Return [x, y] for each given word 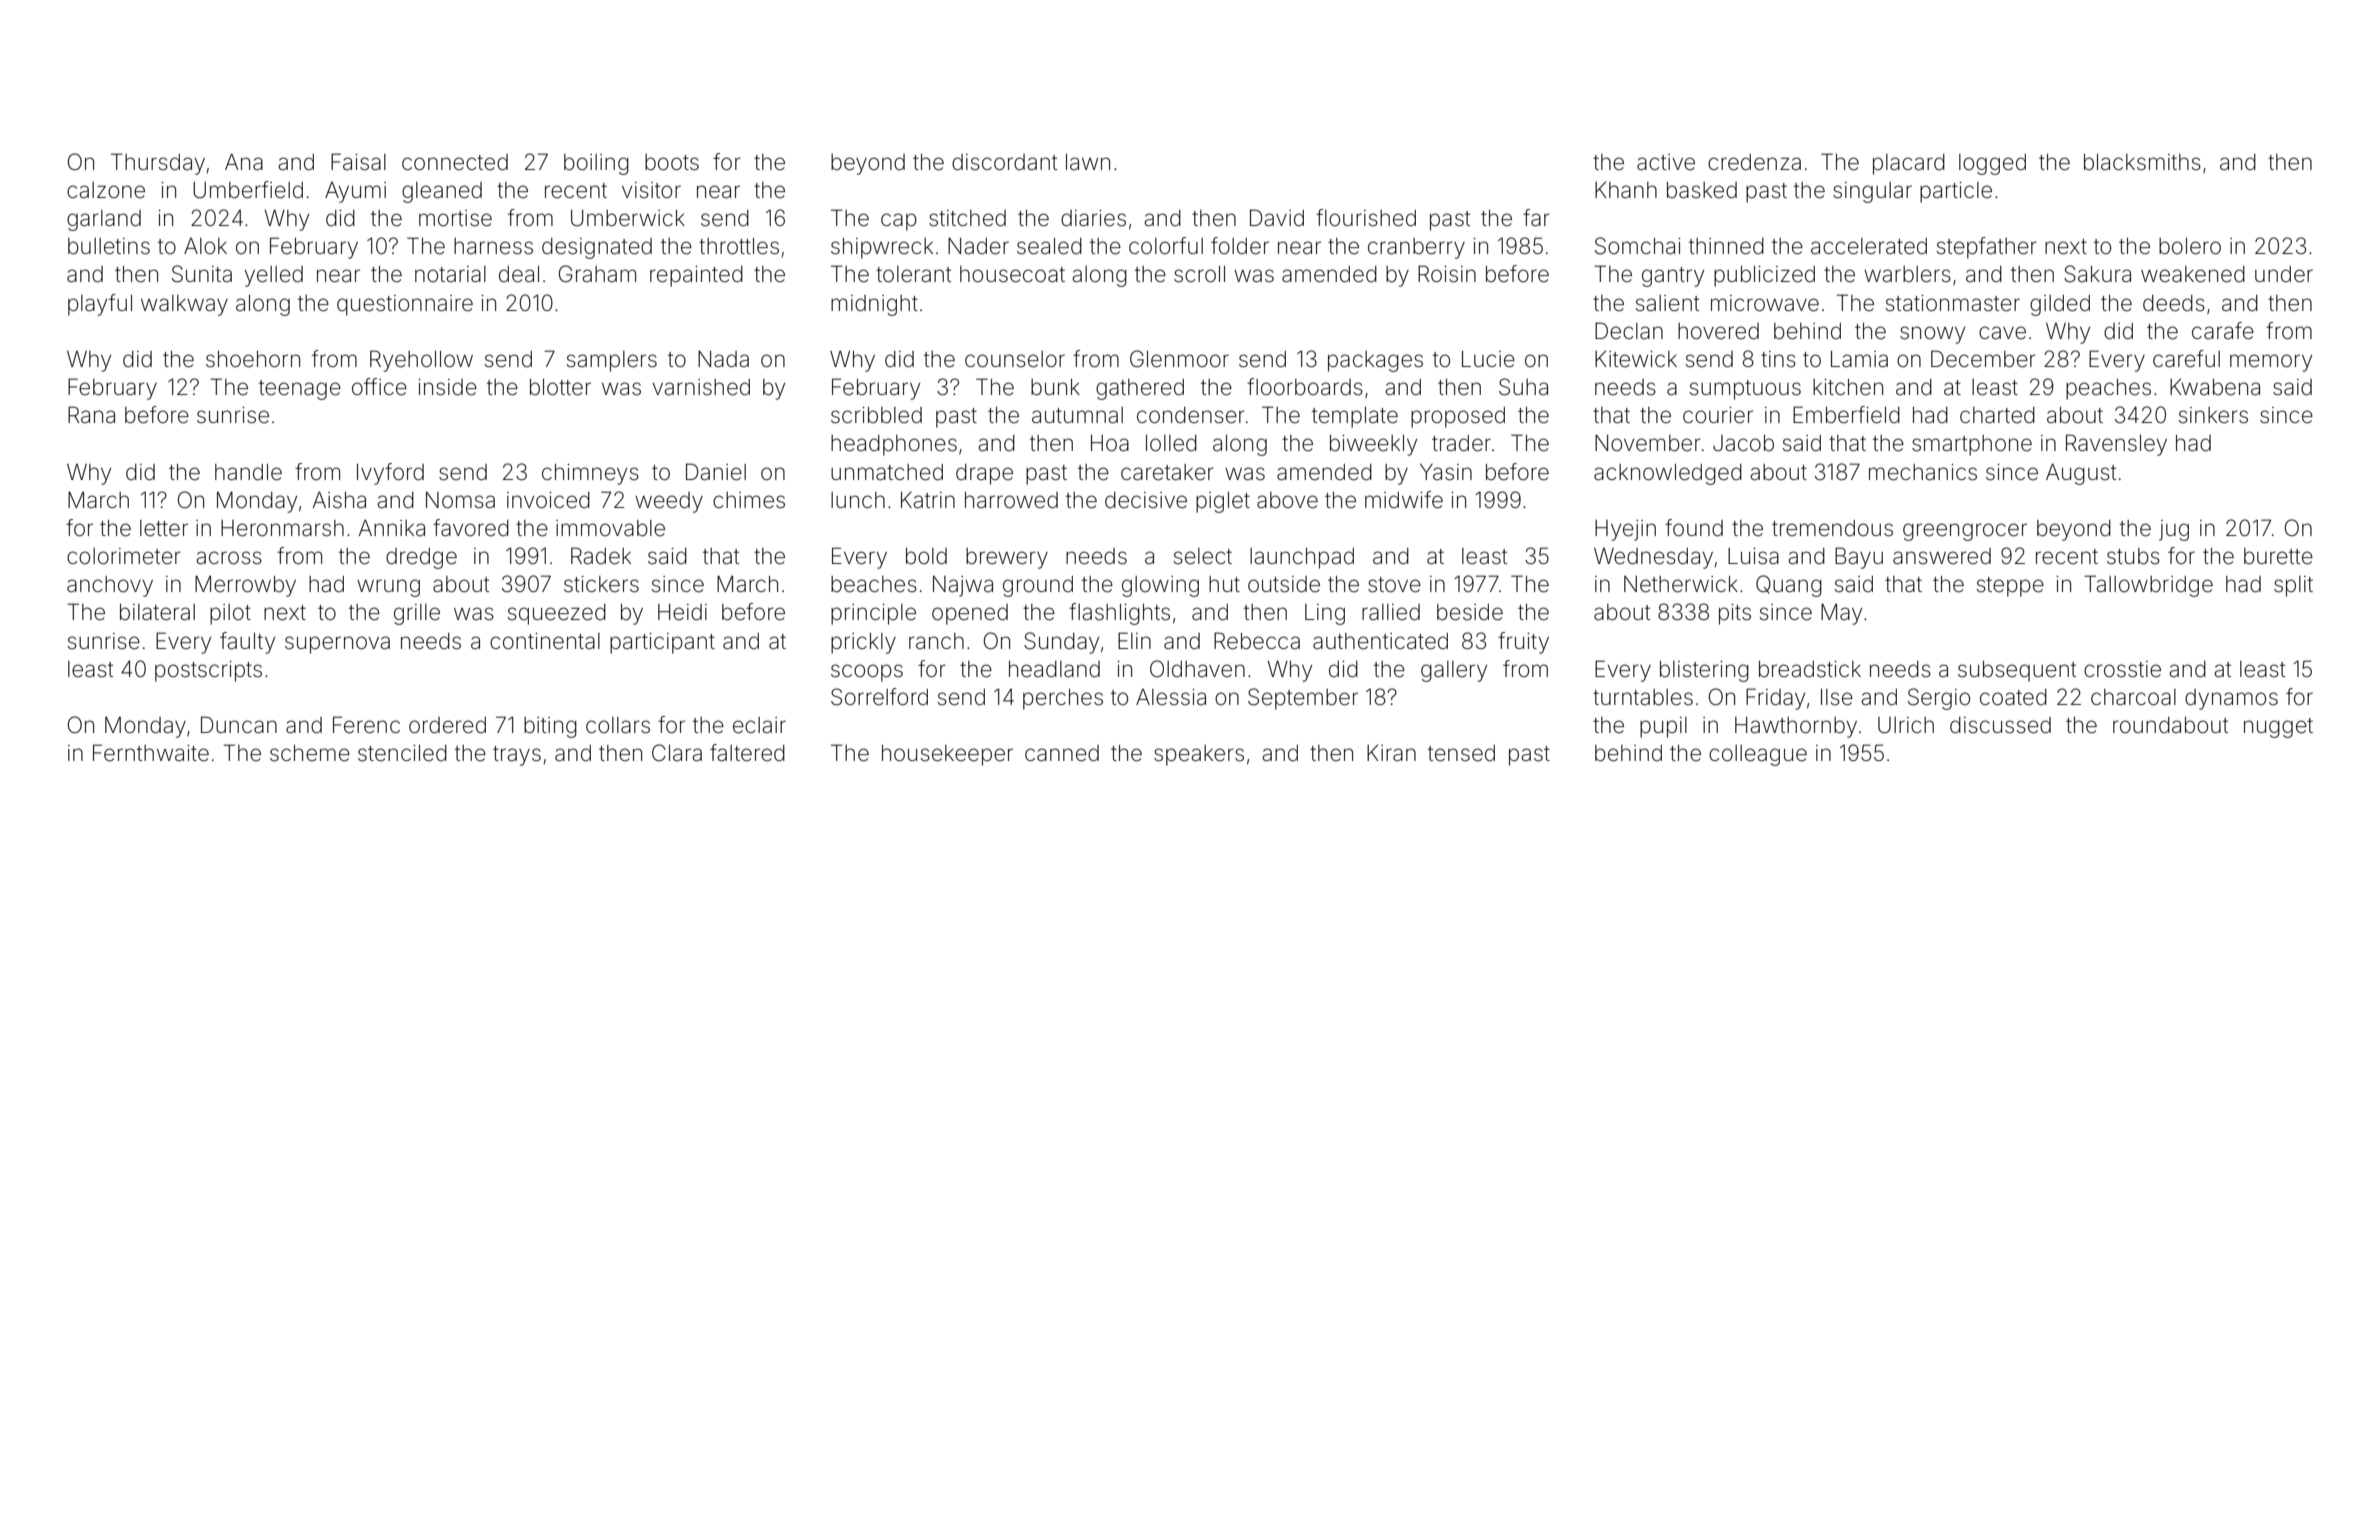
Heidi [682, 612]
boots [672, 162]
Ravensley [2116, 445]
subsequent [2017, 671]
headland [1054, 669]
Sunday [1061, 643]
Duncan [239, 725]
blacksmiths [2142, 162]
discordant [1004, 162]
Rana [91, 414]
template [1355, 417]
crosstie [2122, 669]
